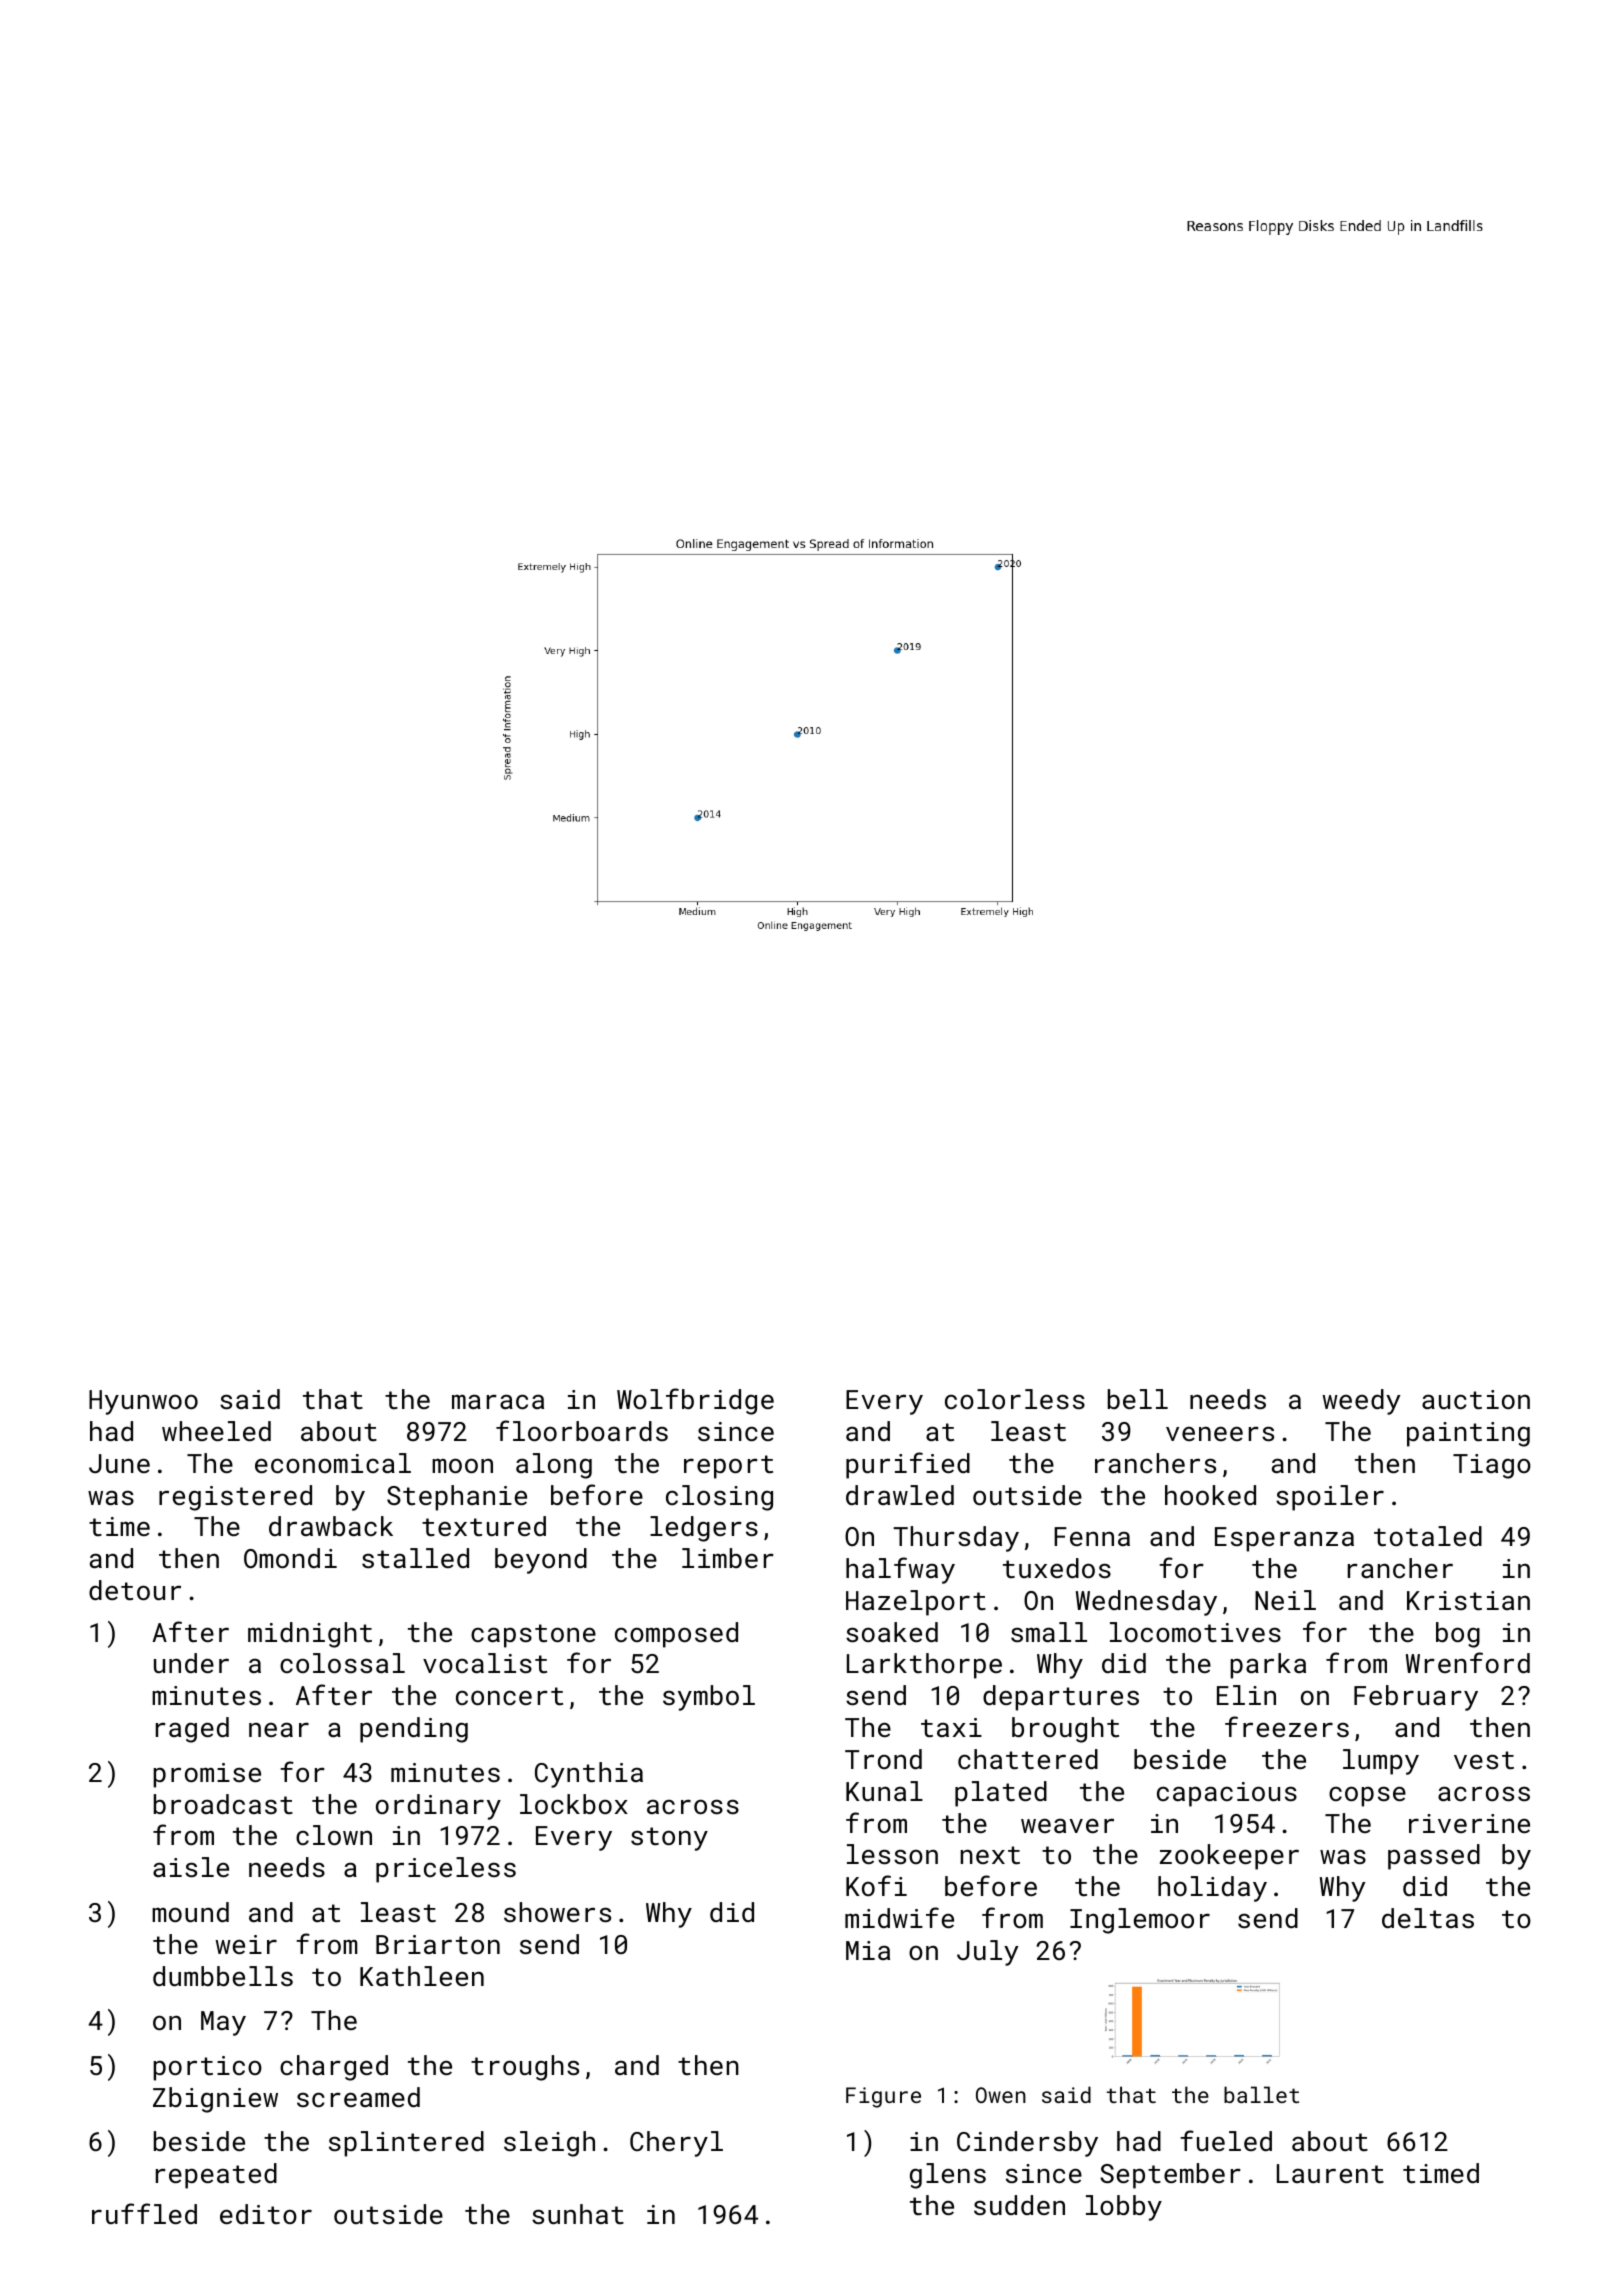 The width and height of the page is (1620, 2292). Describe the element at coordinates (438, 1944) in the page. I see `Briarton` at that location.
